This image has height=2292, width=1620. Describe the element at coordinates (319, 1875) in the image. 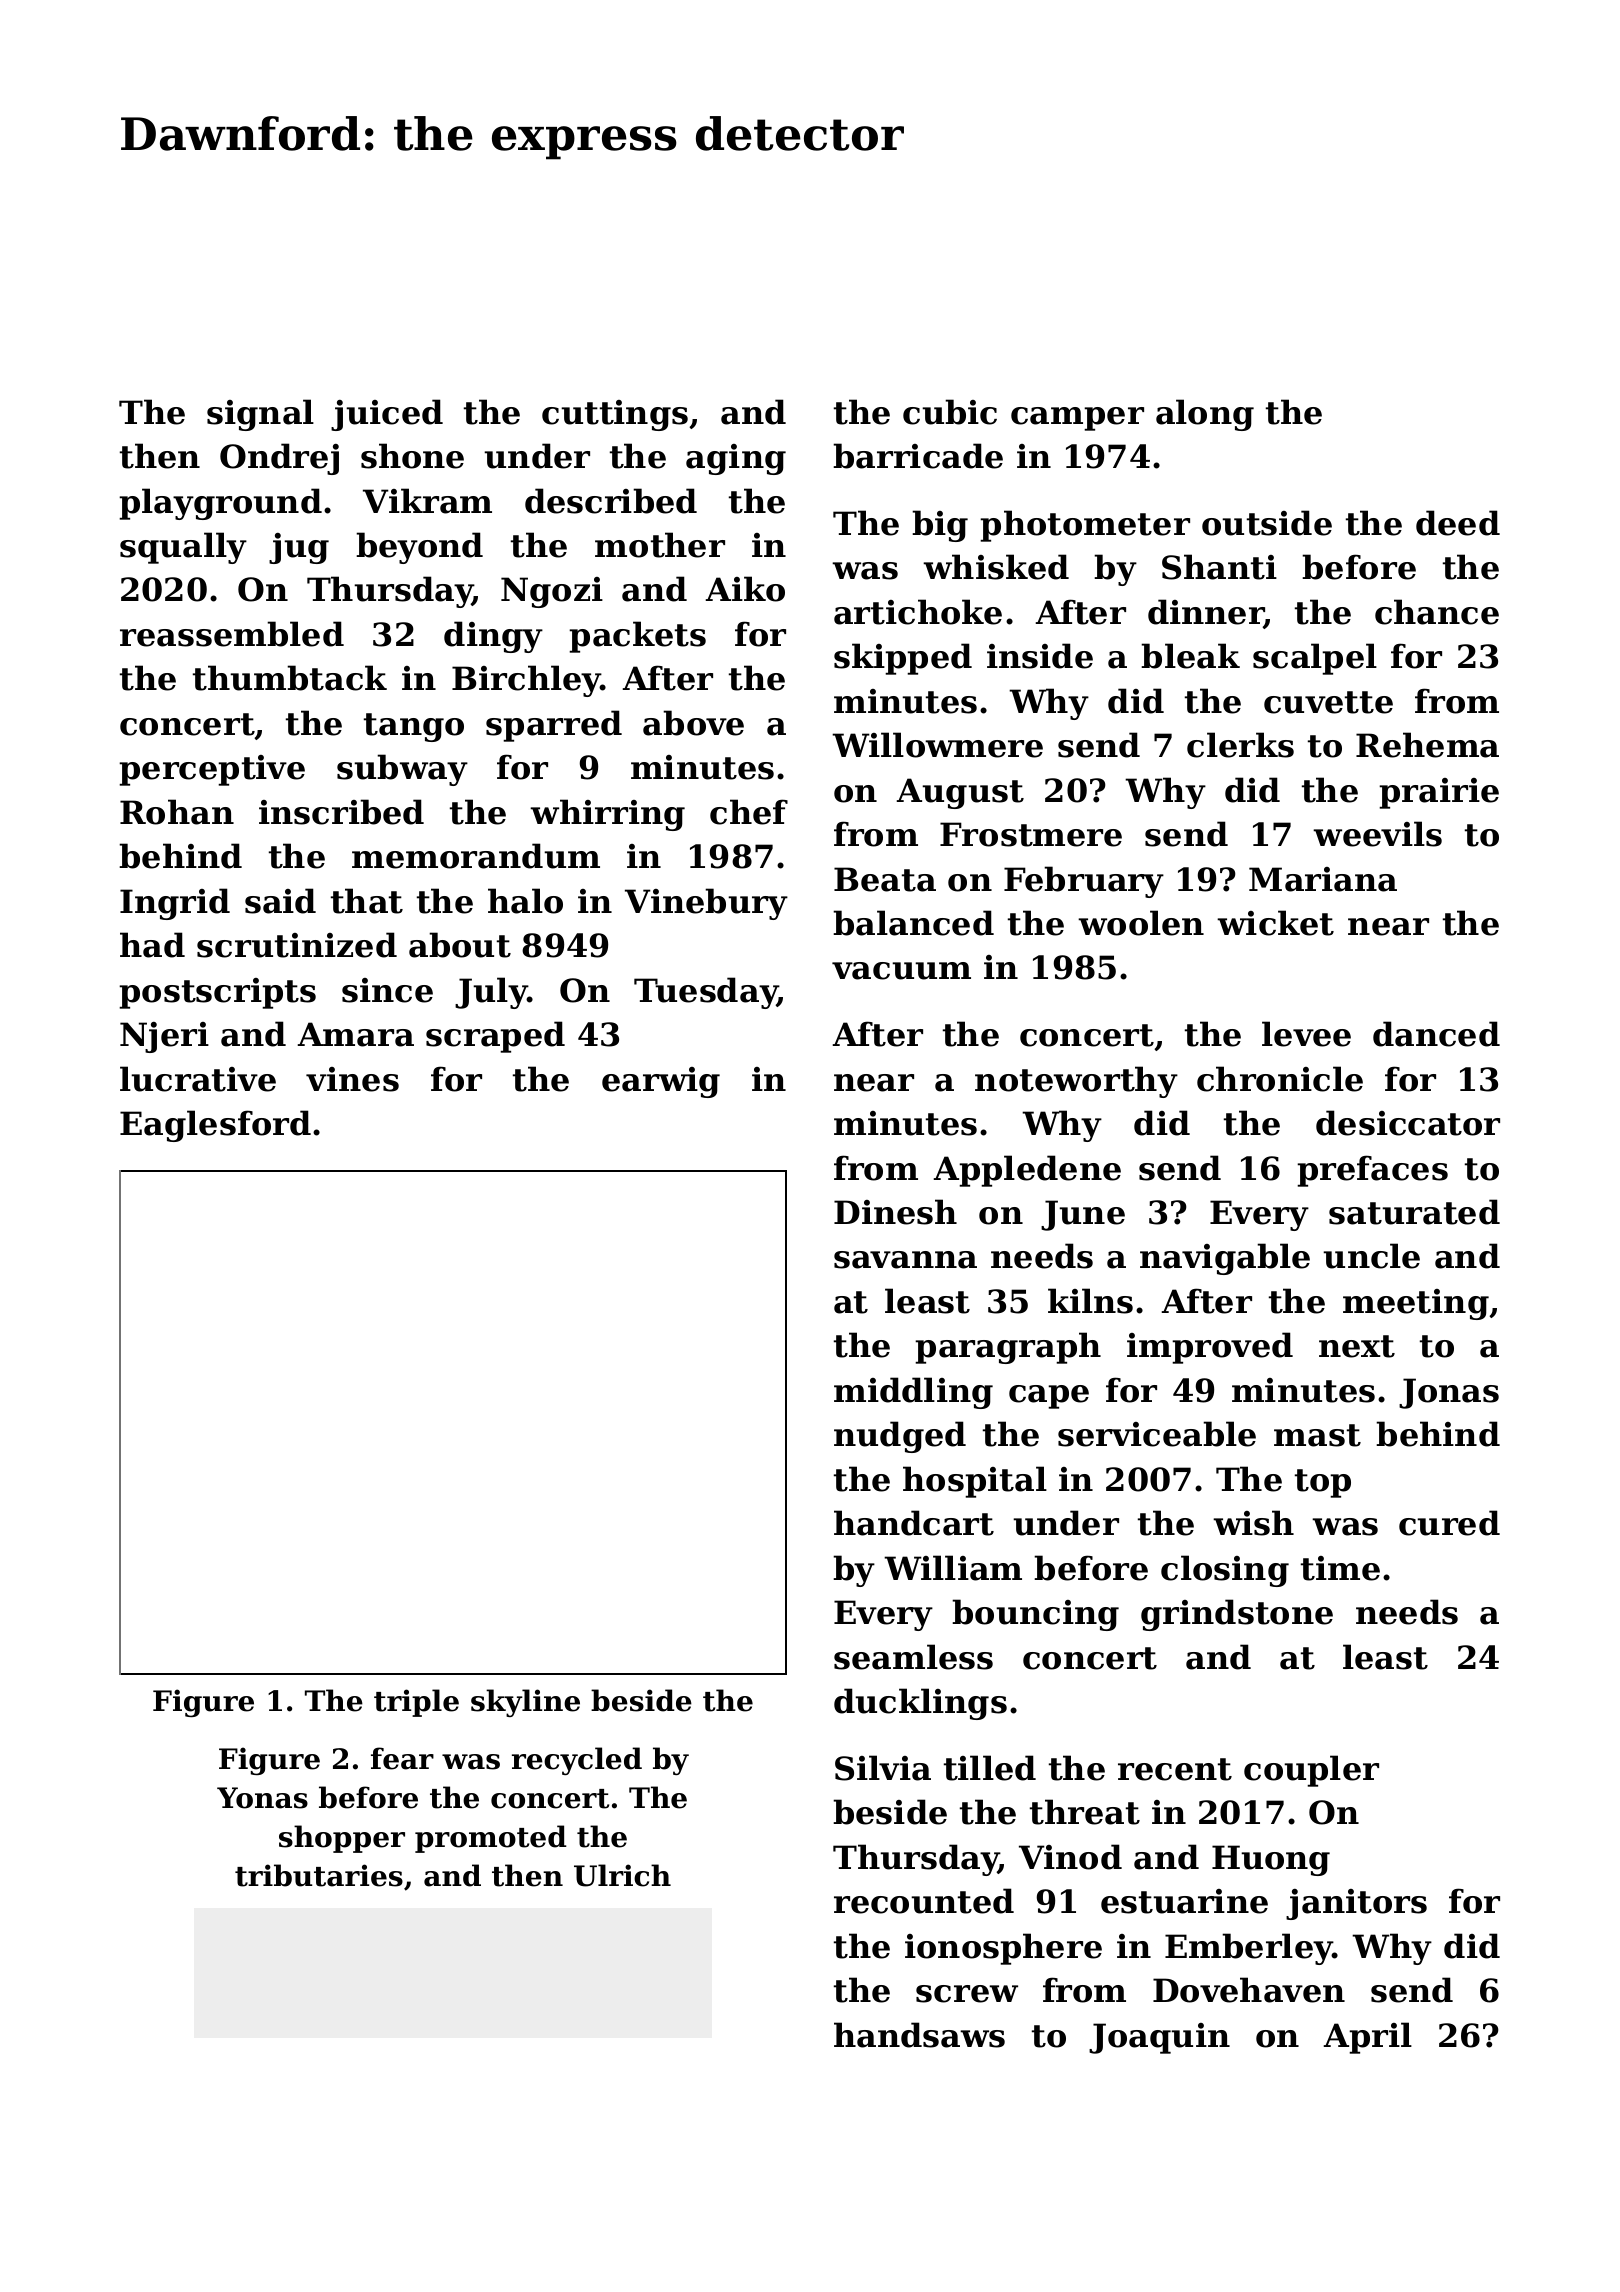

I see `tributaries` at that location.
